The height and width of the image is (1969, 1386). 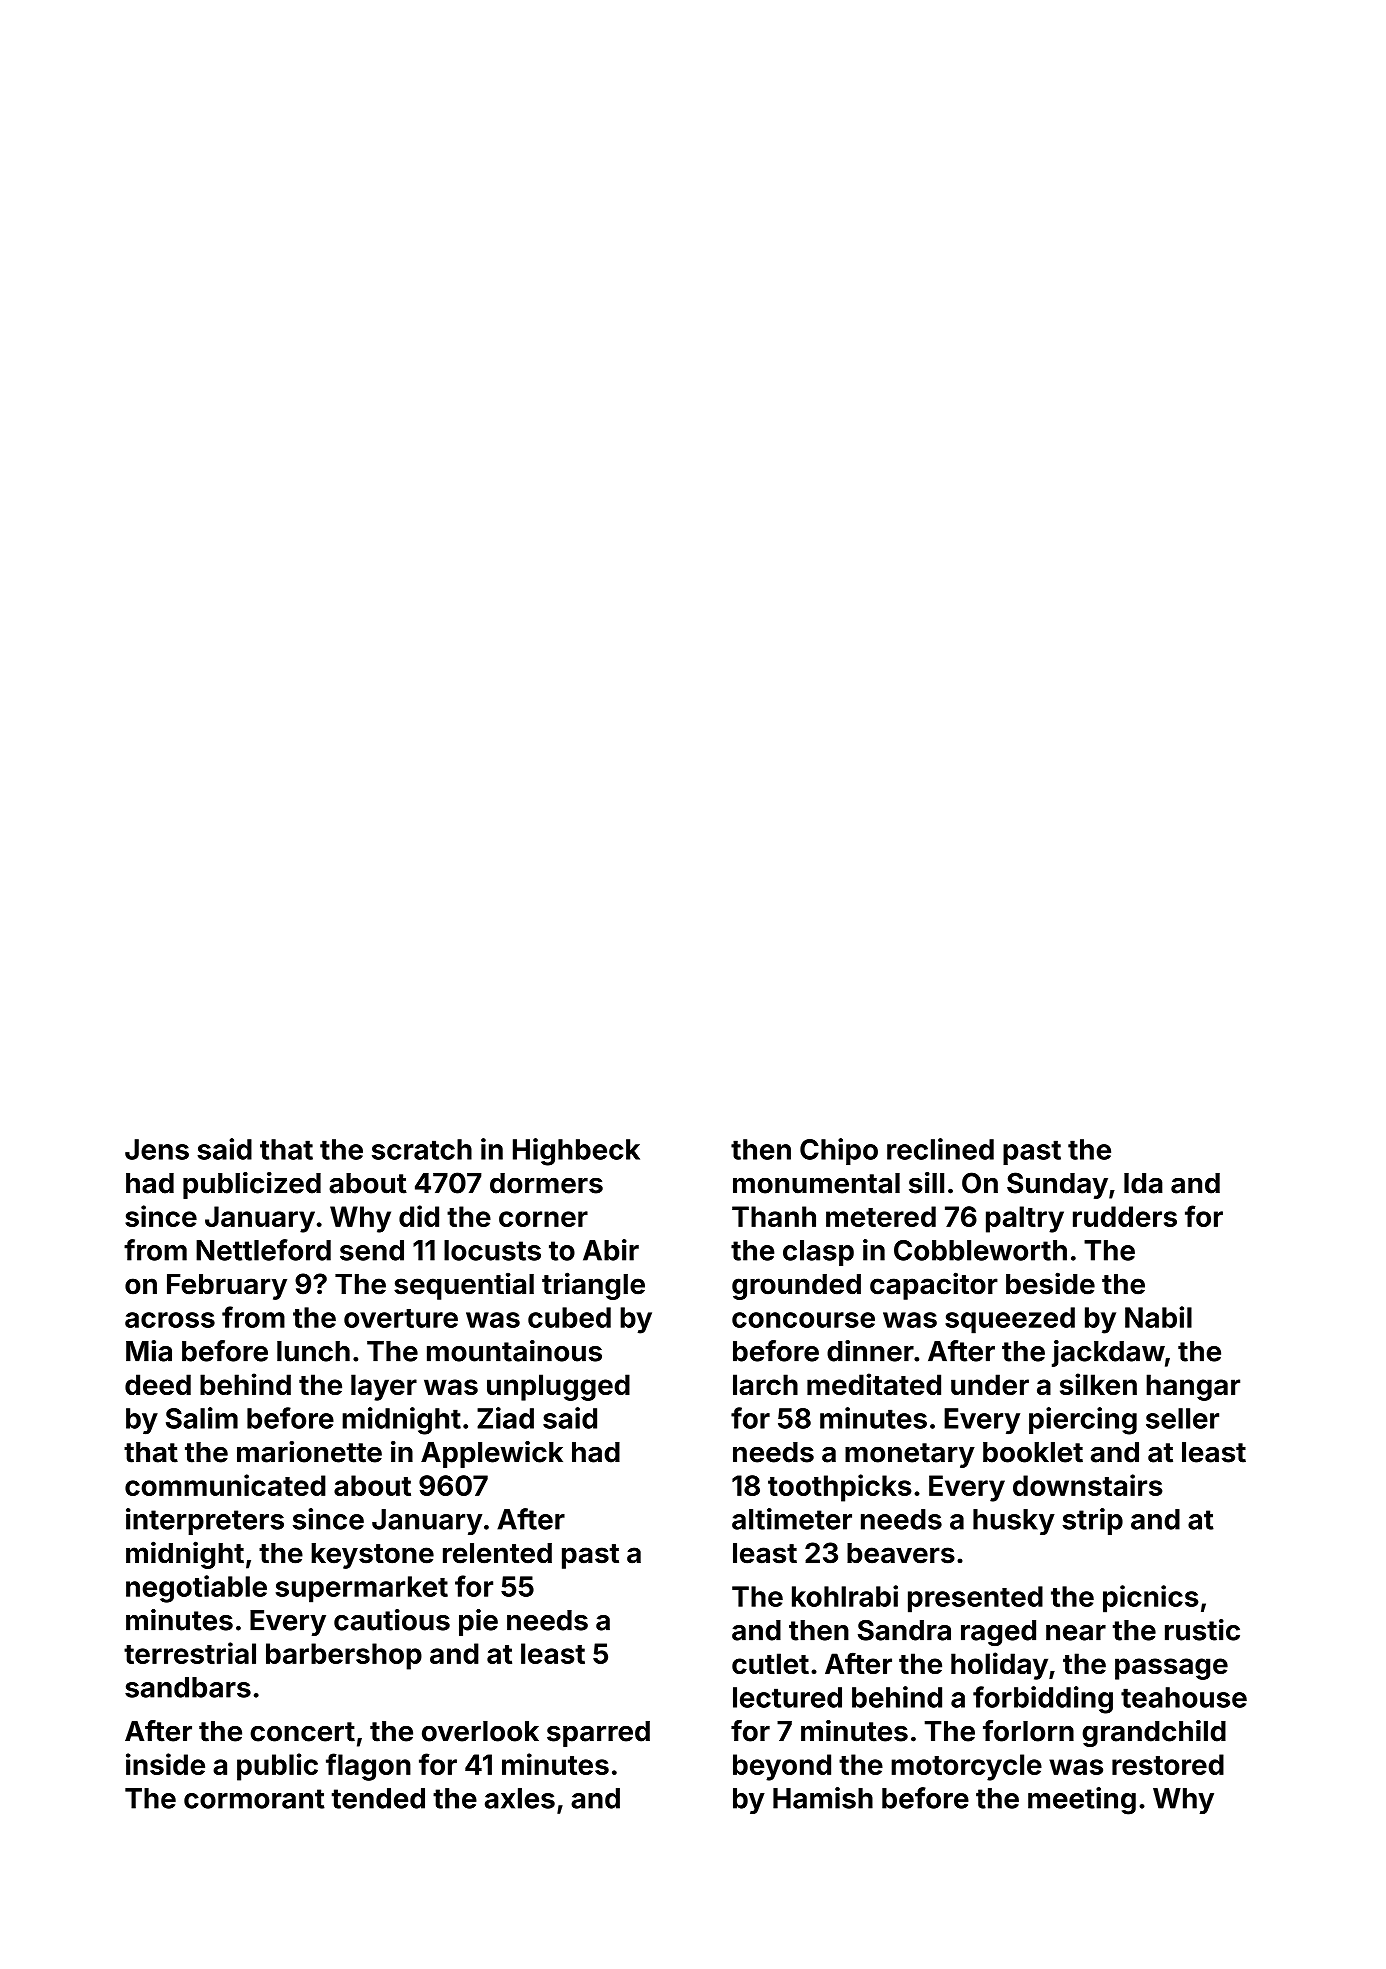 What do you see at coordinates (157, 1149) in the image?
I see `Jens` at bounding box center [157, 1149].
